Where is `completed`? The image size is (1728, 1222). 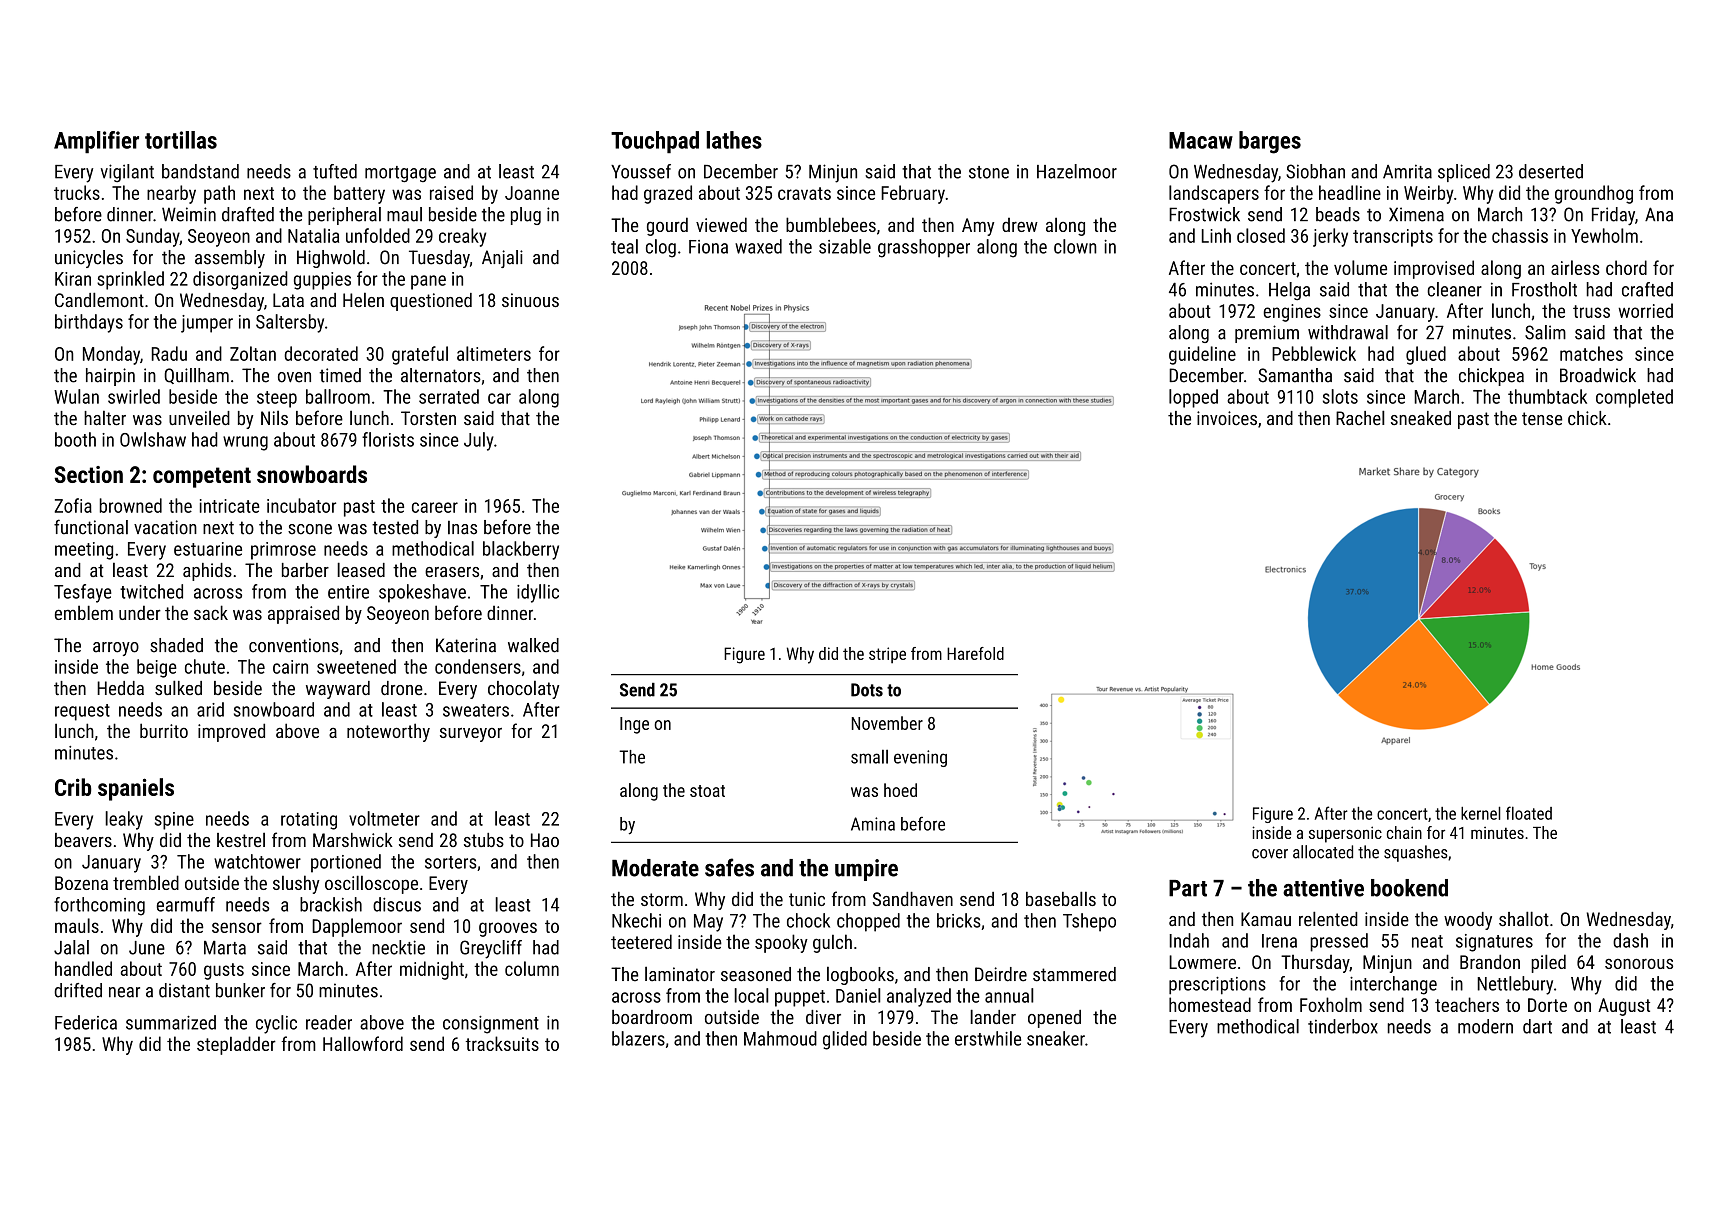
completed is located at coordinates (1634, 398).
